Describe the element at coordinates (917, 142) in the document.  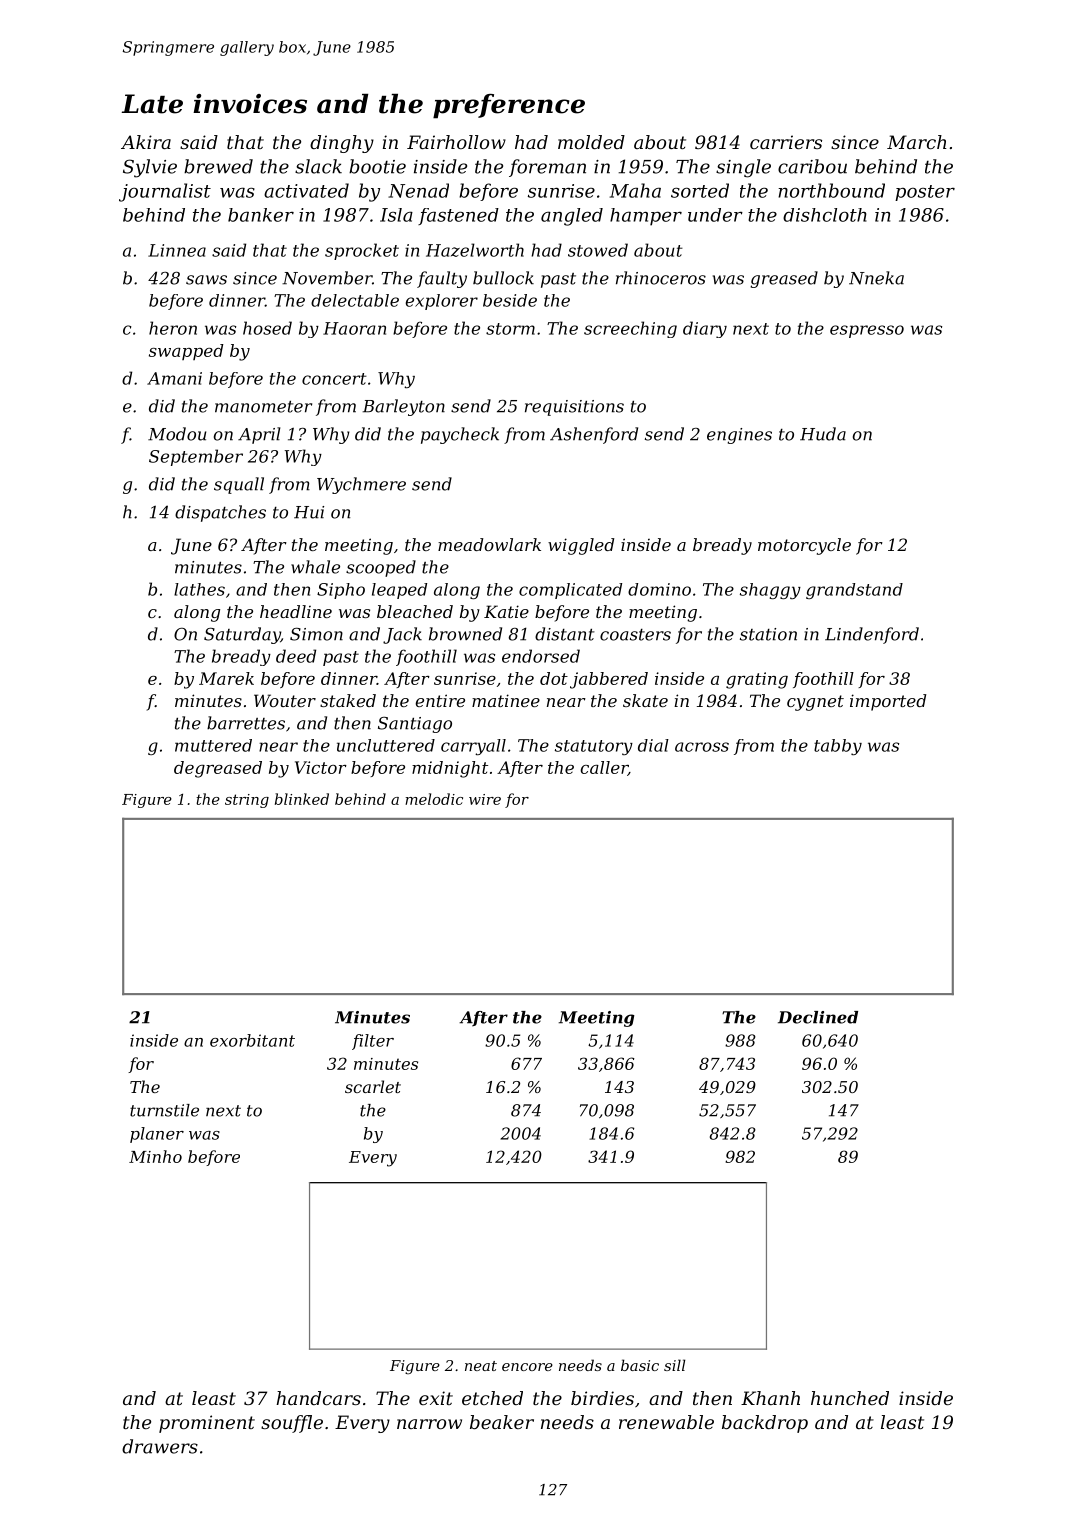
I see `March` at that location.
